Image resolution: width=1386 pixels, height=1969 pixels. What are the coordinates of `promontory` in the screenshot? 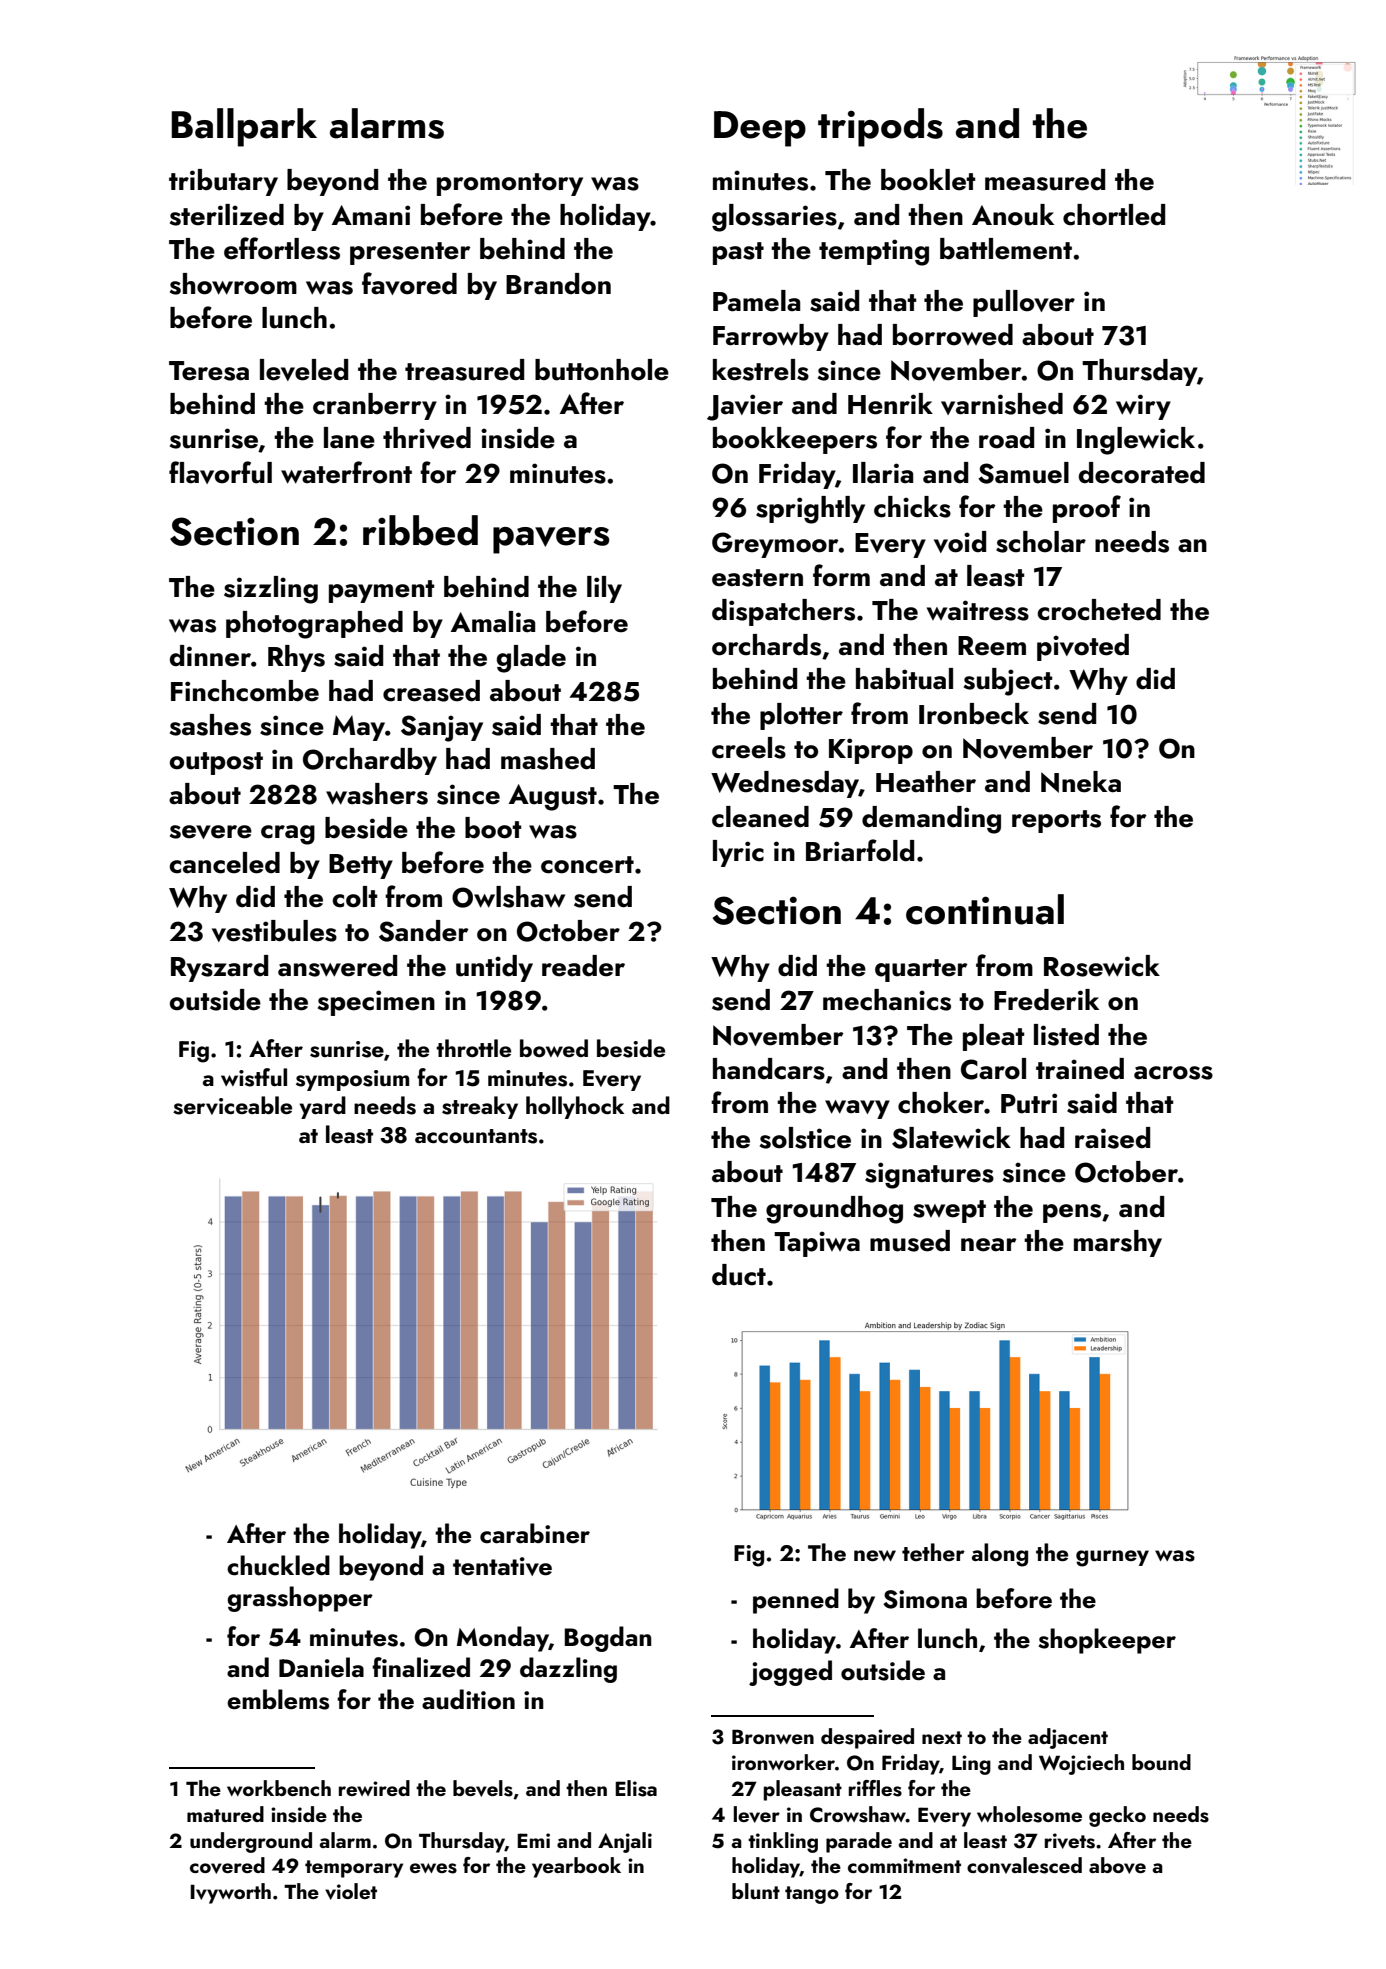 It's located at (510, 184).
